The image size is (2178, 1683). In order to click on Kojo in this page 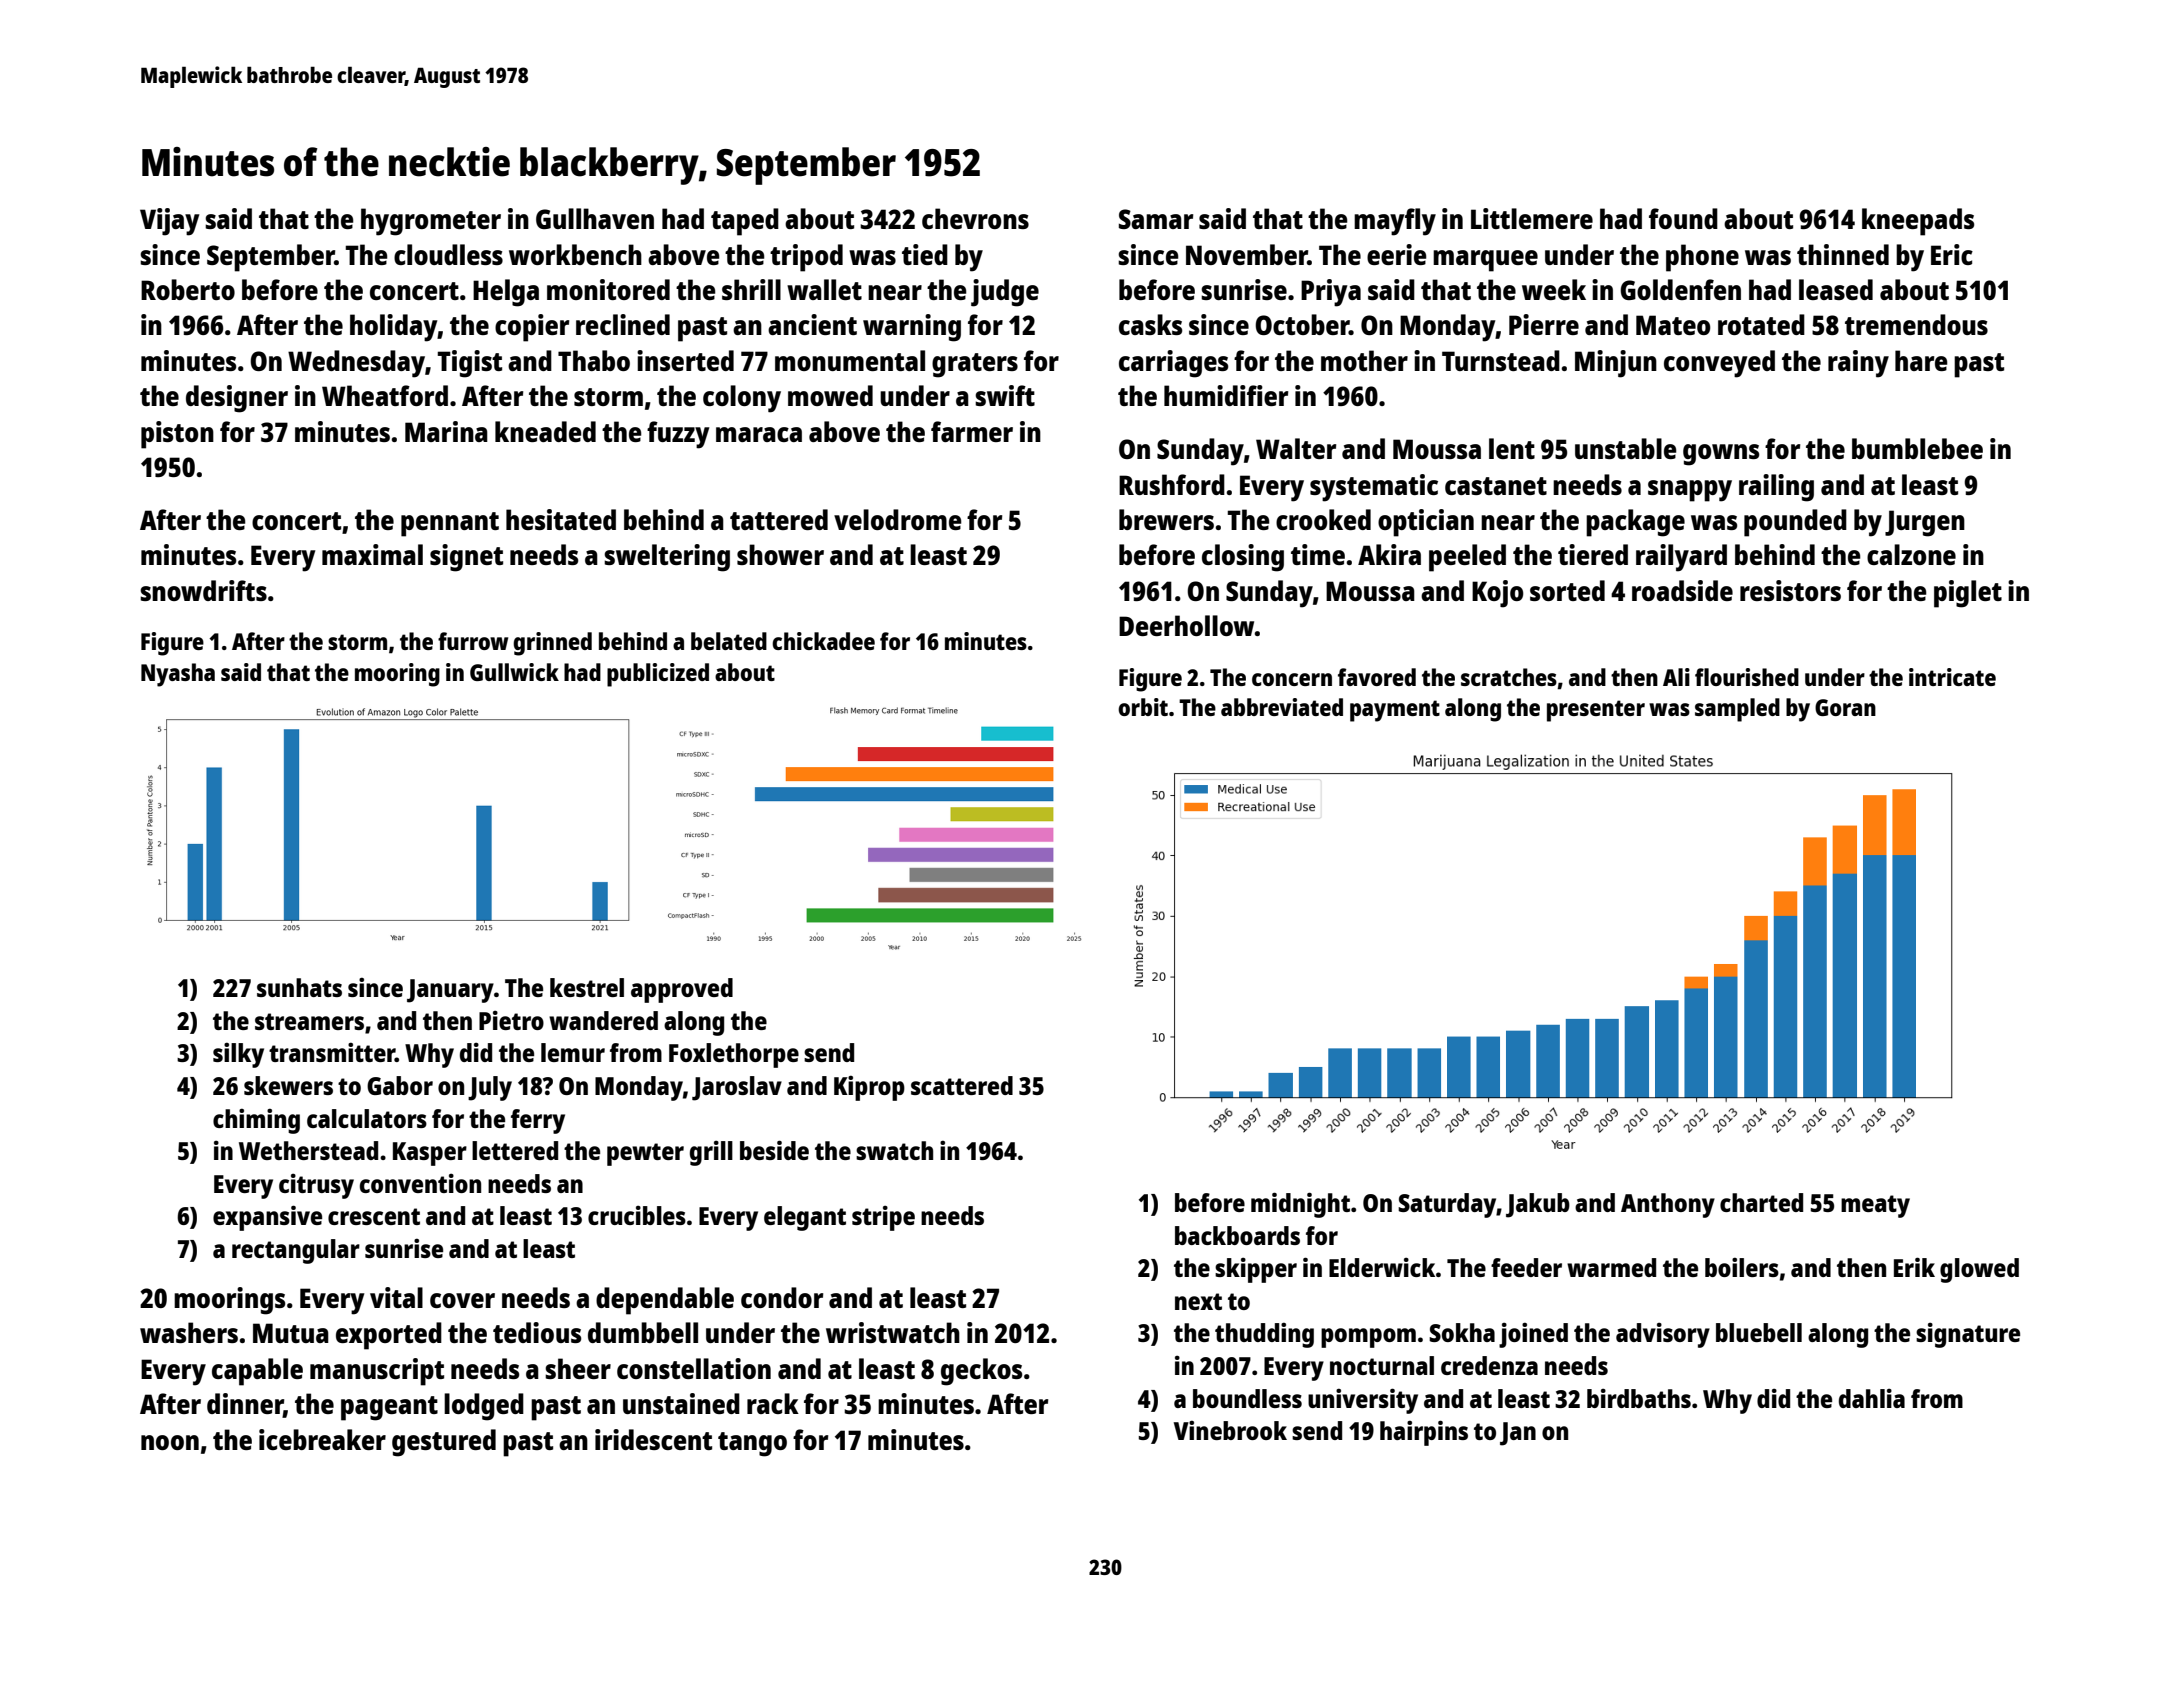, I will do `click(1498, 594)`.
